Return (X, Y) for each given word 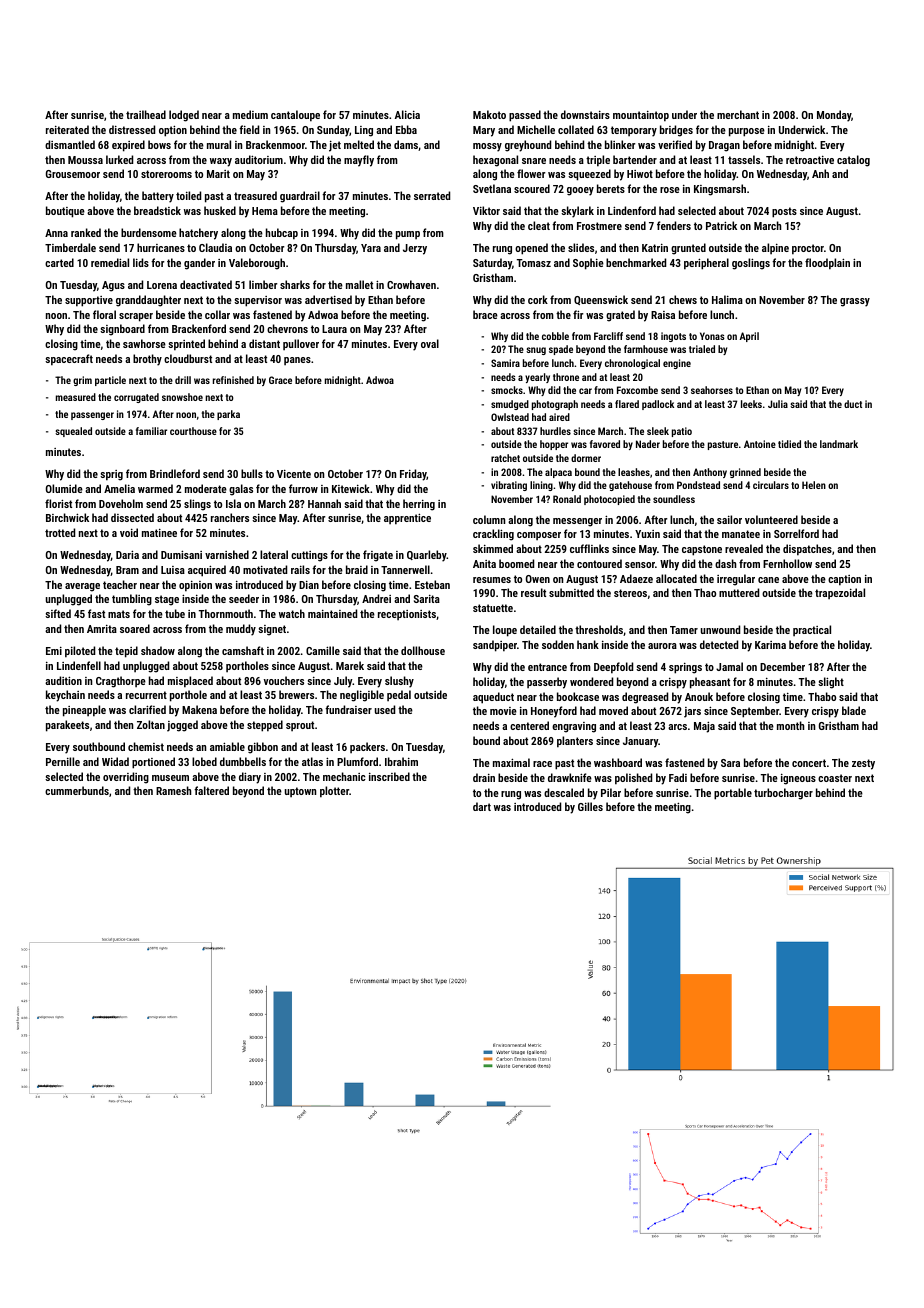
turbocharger (783, 794)
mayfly (359, 161)
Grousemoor (73, 174)
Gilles (590, 806)
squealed (73, 432)
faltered (211, 790)
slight (831, 683)
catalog (853, 161)
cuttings (309, 556)
